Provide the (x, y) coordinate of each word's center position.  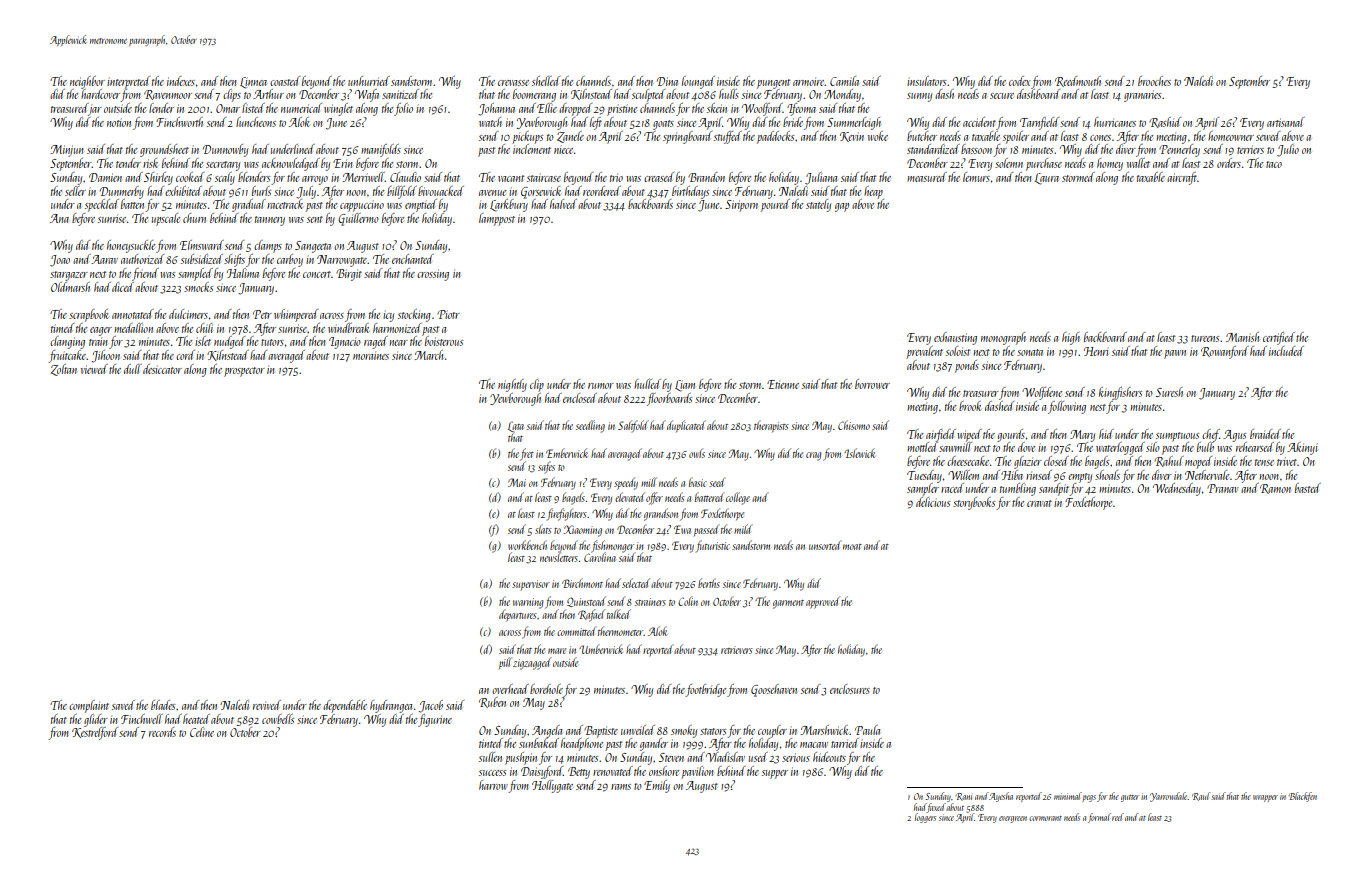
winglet (338, 109)
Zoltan (64, 370)
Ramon (1275, 489)
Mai (517, 482)
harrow (493, 785)
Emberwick (567, 453)
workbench (527, 545)
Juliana (821, 178)
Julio (1288, 150)
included (1286, 351)
